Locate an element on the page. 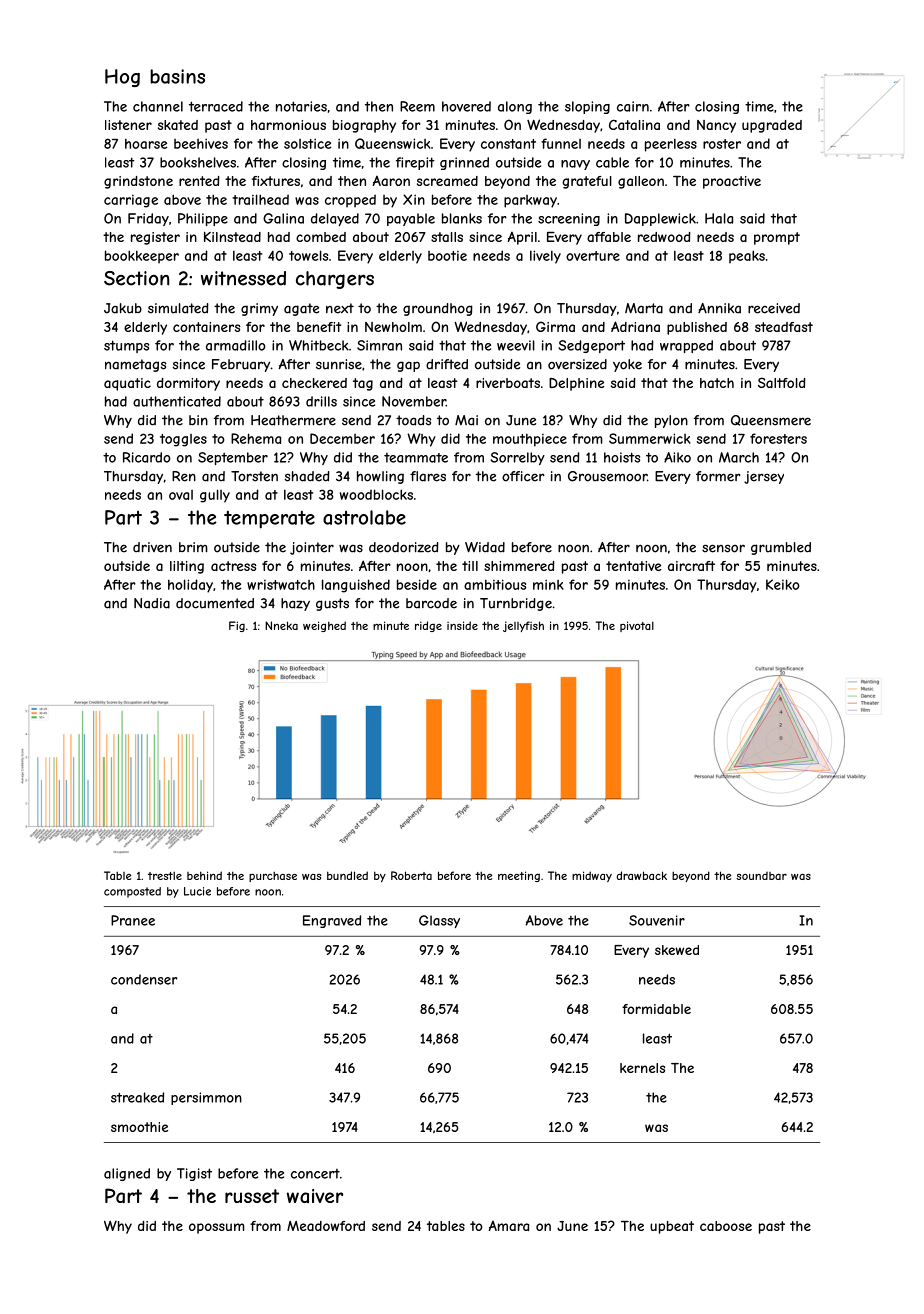 The height and width of the page is (1314, 924). lively is located at coordinates (545, 257).
